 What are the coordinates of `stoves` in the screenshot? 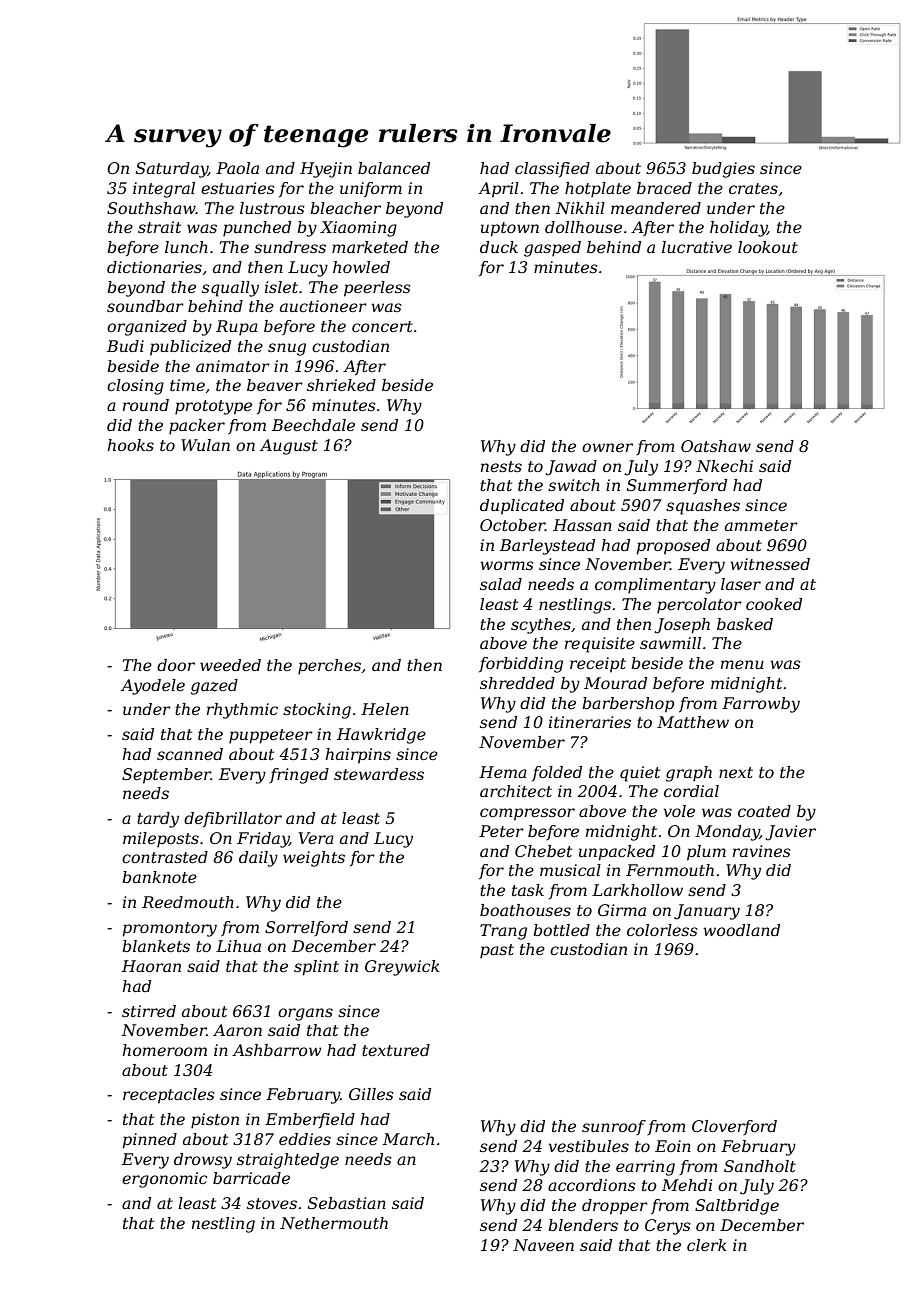 It's located at (272, 1203).
